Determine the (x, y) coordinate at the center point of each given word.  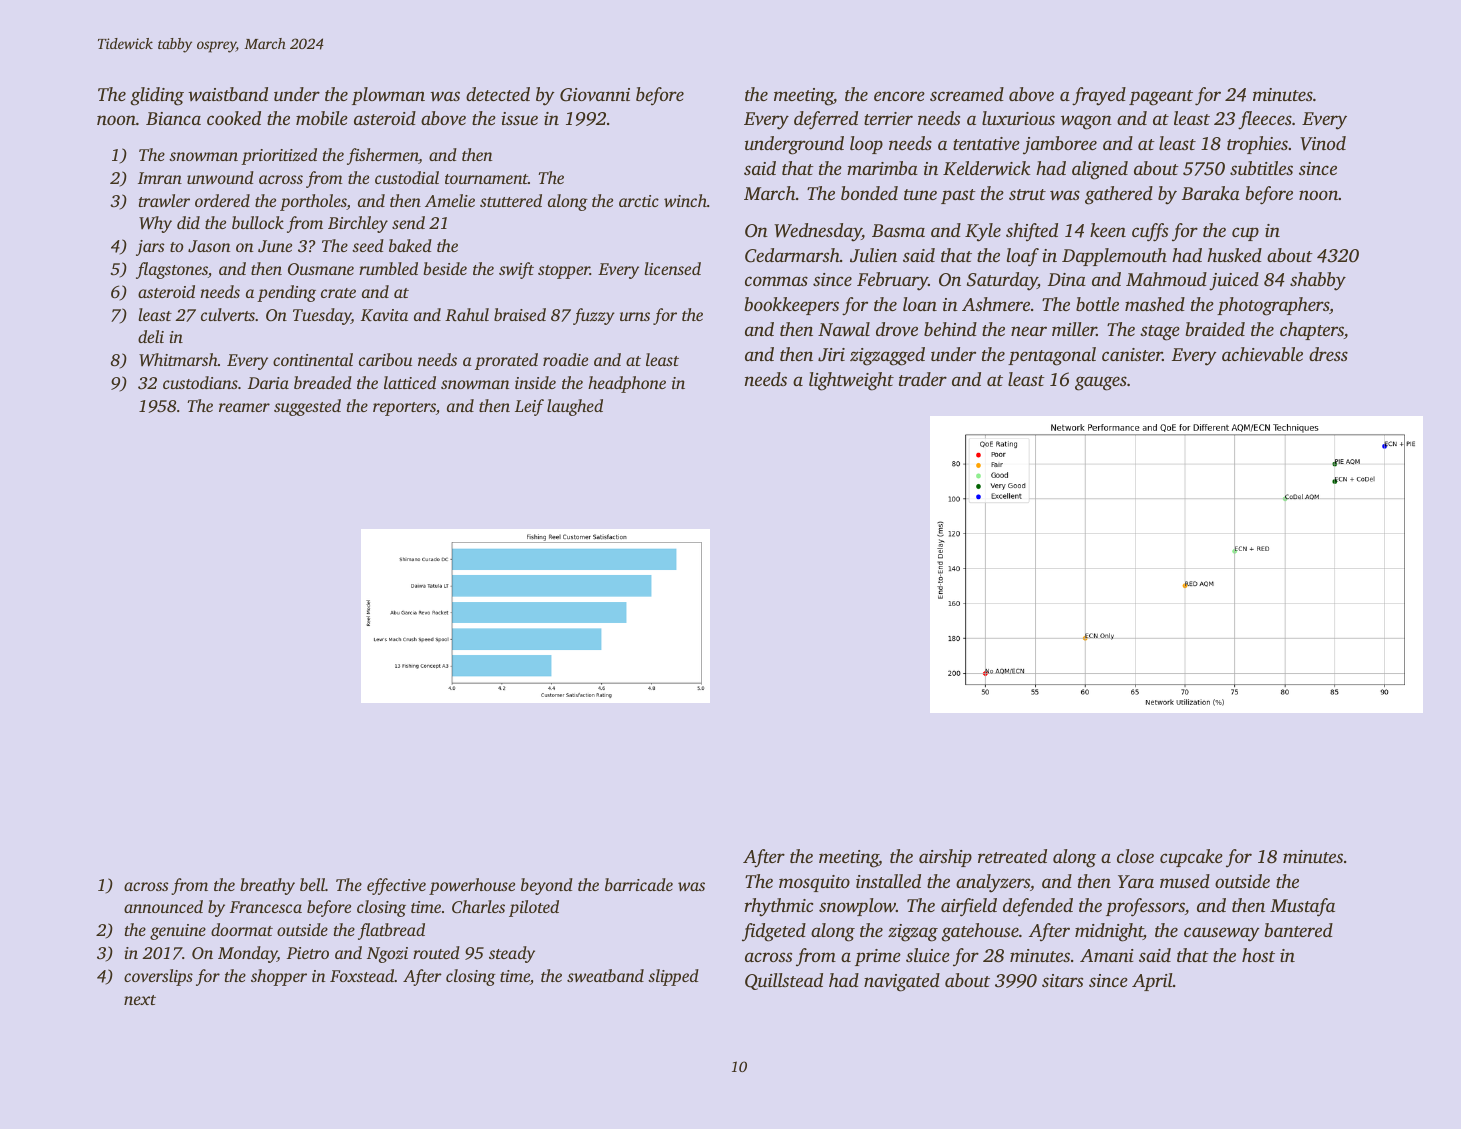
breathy (267, 886)
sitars (1062, 980)
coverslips (158, 977)
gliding (157, 96)
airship (945, 858)
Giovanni (595, 95)
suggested (307, 407)
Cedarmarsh (792, 255)
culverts (228, 314)
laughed (575, 407)
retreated (1012, 856)
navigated (902, 982)
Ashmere (996, 304)
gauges (1101, 383)
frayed (1099, 96)
